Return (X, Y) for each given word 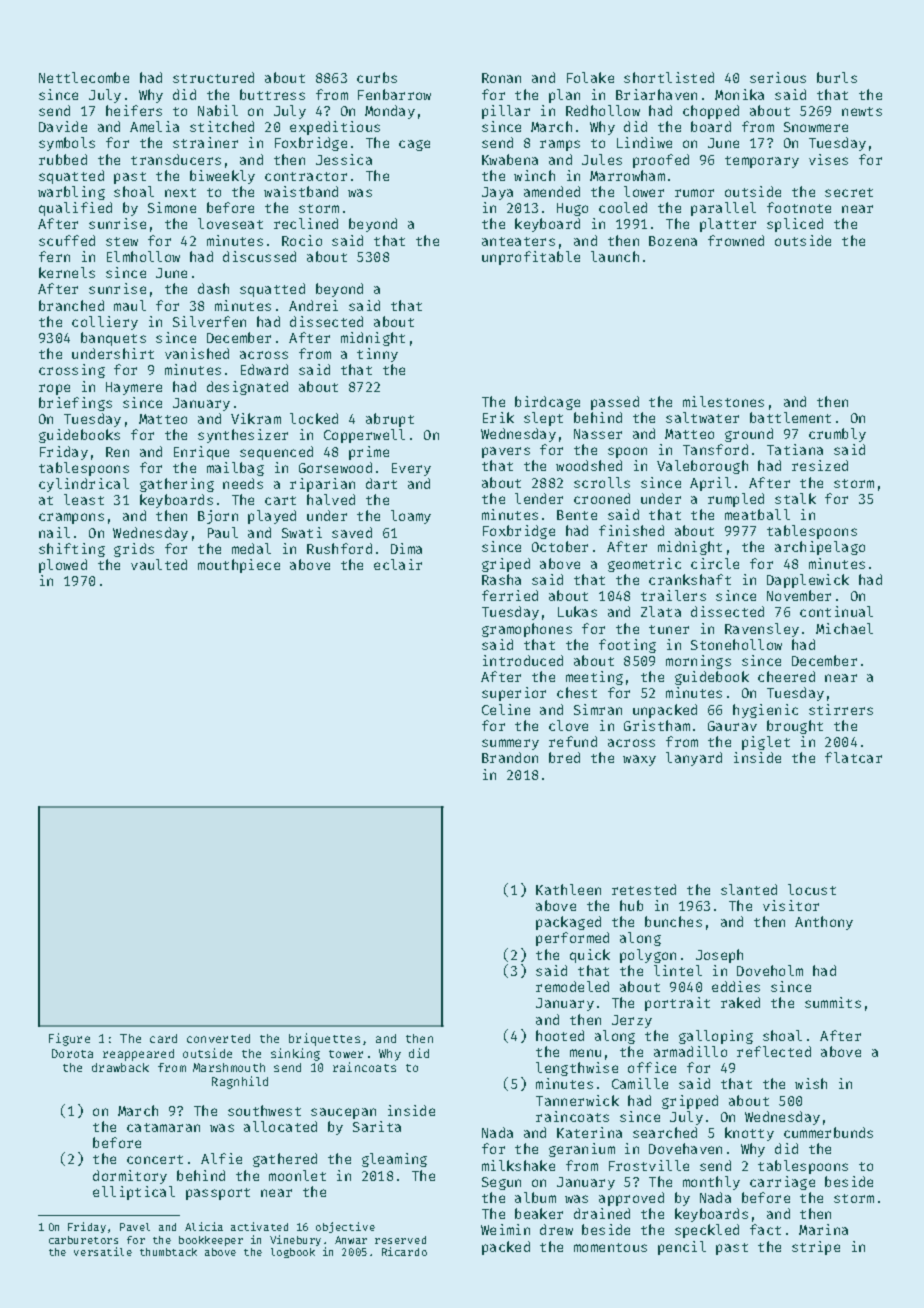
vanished (197, 353)
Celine (506, 709)
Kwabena (510, 159)
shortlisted (669, 77)
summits (833, 1002)
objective (345, 1227)
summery (510, 744)
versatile (103, 1251)
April (710, 484)
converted (218, 1038)
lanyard (694, 759)
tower (346, 1054)
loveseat (230, 223)
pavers (506, 452)
